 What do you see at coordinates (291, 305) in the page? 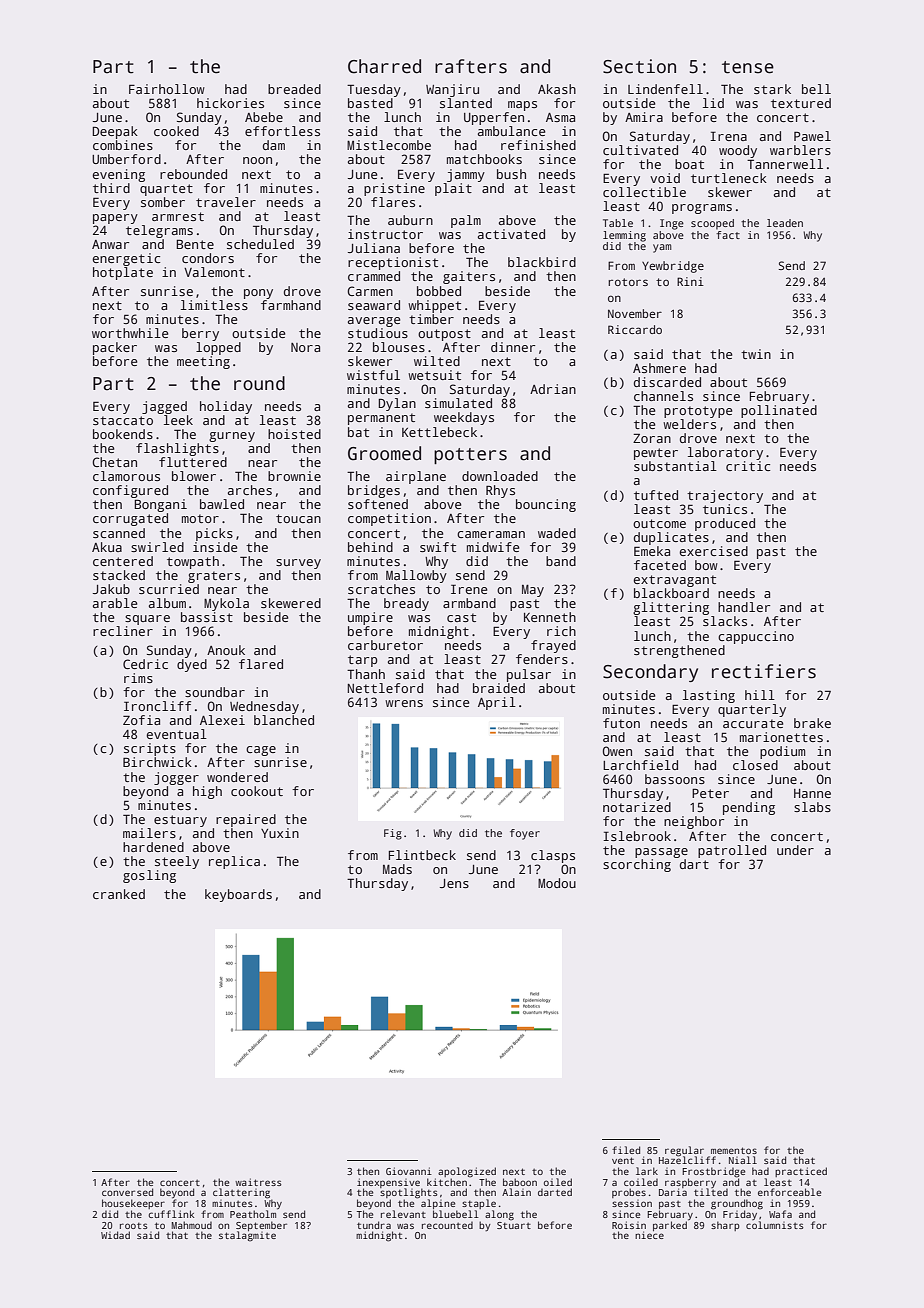
I see `farmhand` at bounding box center [291, 305].
